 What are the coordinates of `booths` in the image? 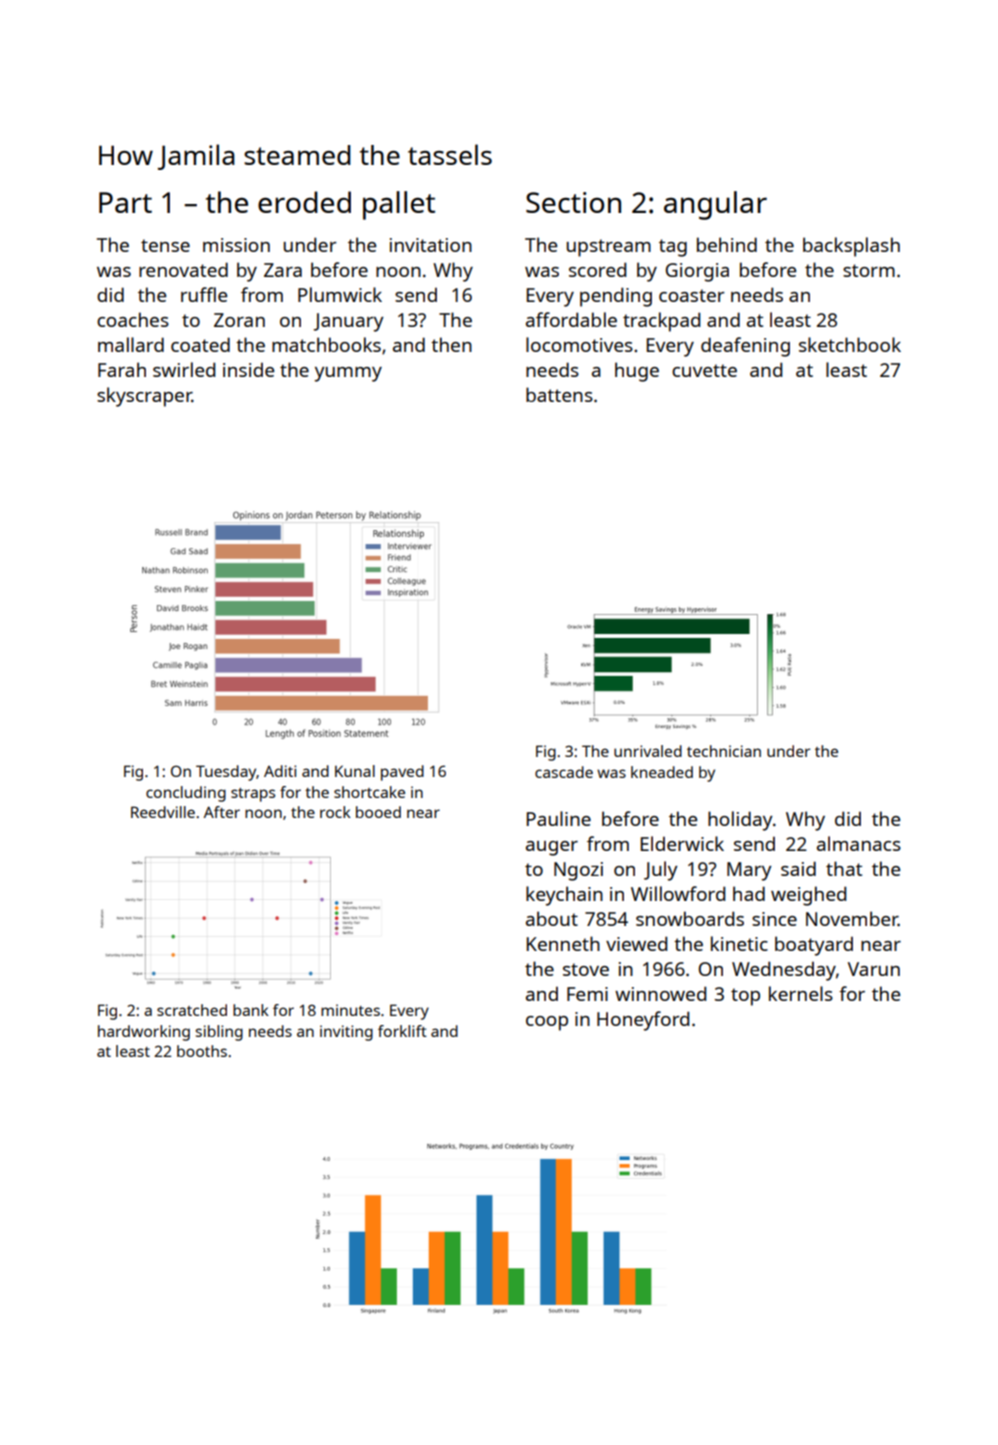 It's located at (202, 1051).
